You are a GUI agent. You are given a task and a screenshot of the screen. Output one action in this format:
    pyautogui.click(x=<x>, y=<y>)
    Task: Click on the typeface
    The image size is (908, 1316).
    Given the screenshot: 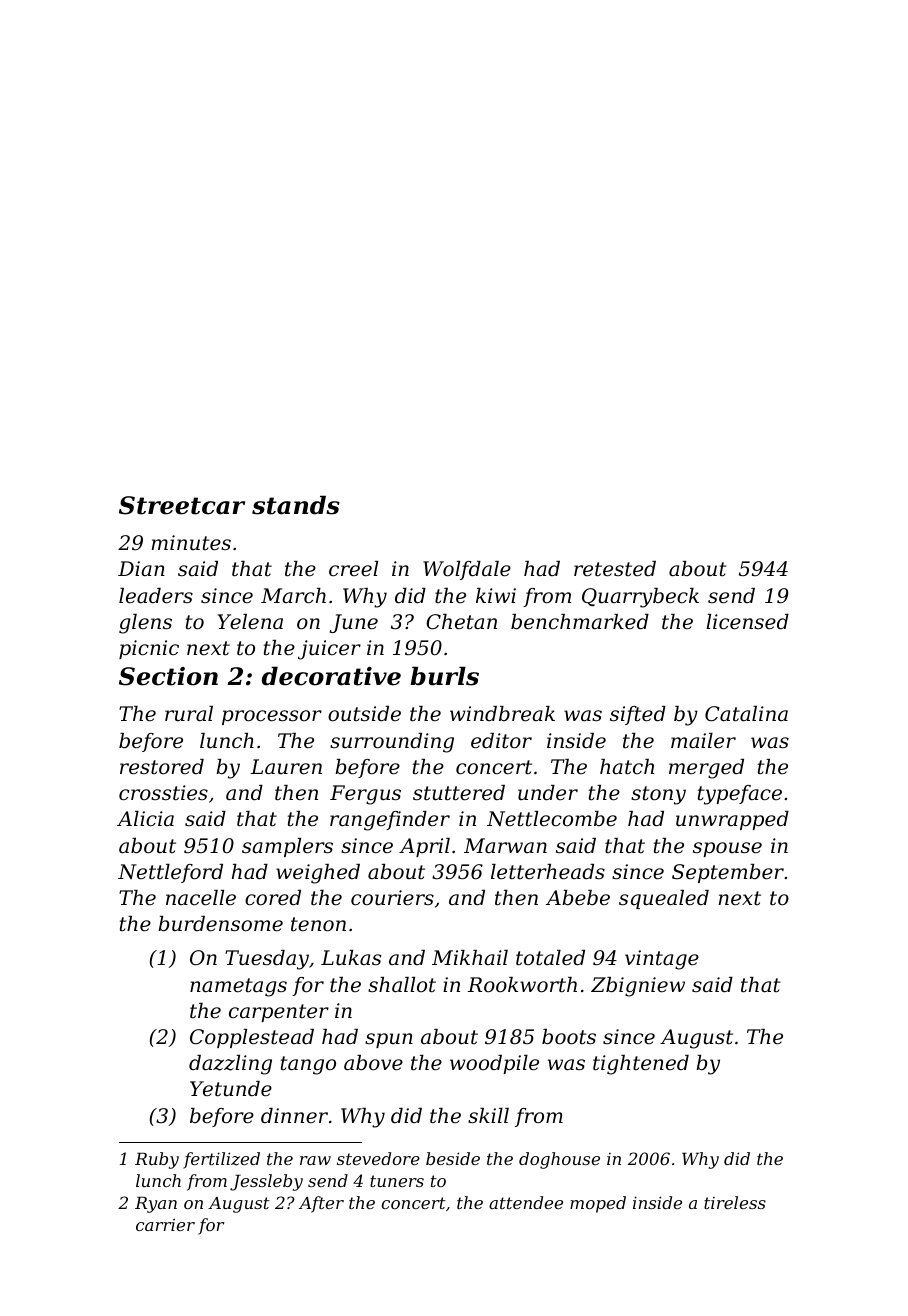 What is the action you would take?
    pyautogui.click(x=740, y=795)
